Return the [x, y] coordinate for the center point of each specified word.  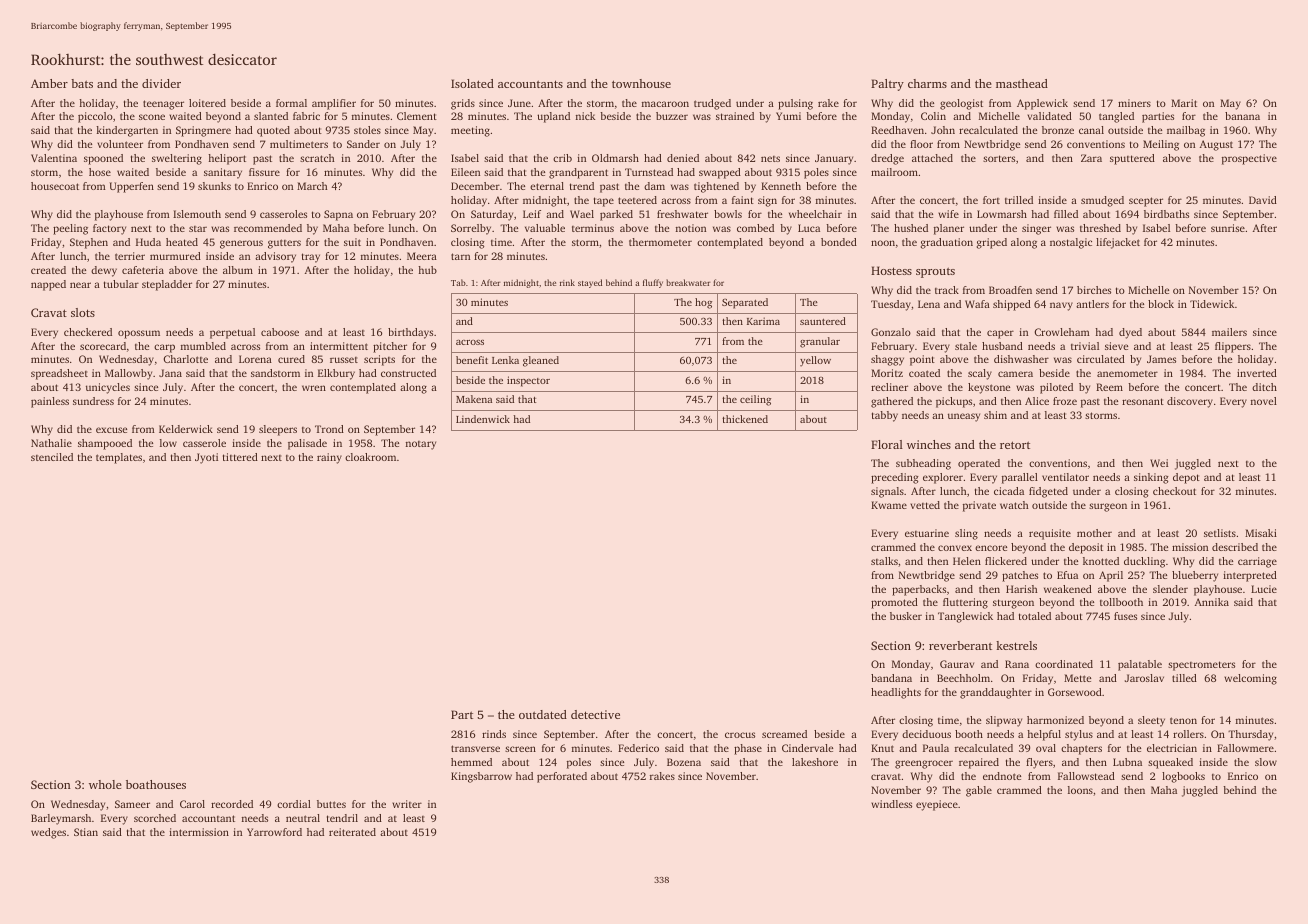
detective [595, 714]
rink [567, 282]
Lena [929, 304]
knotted [1101, 561]
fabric [306, 116]
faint [743, 200]
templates [119, 458]
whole [105, 784]
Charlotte [185, 359]
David [1263, 200]
